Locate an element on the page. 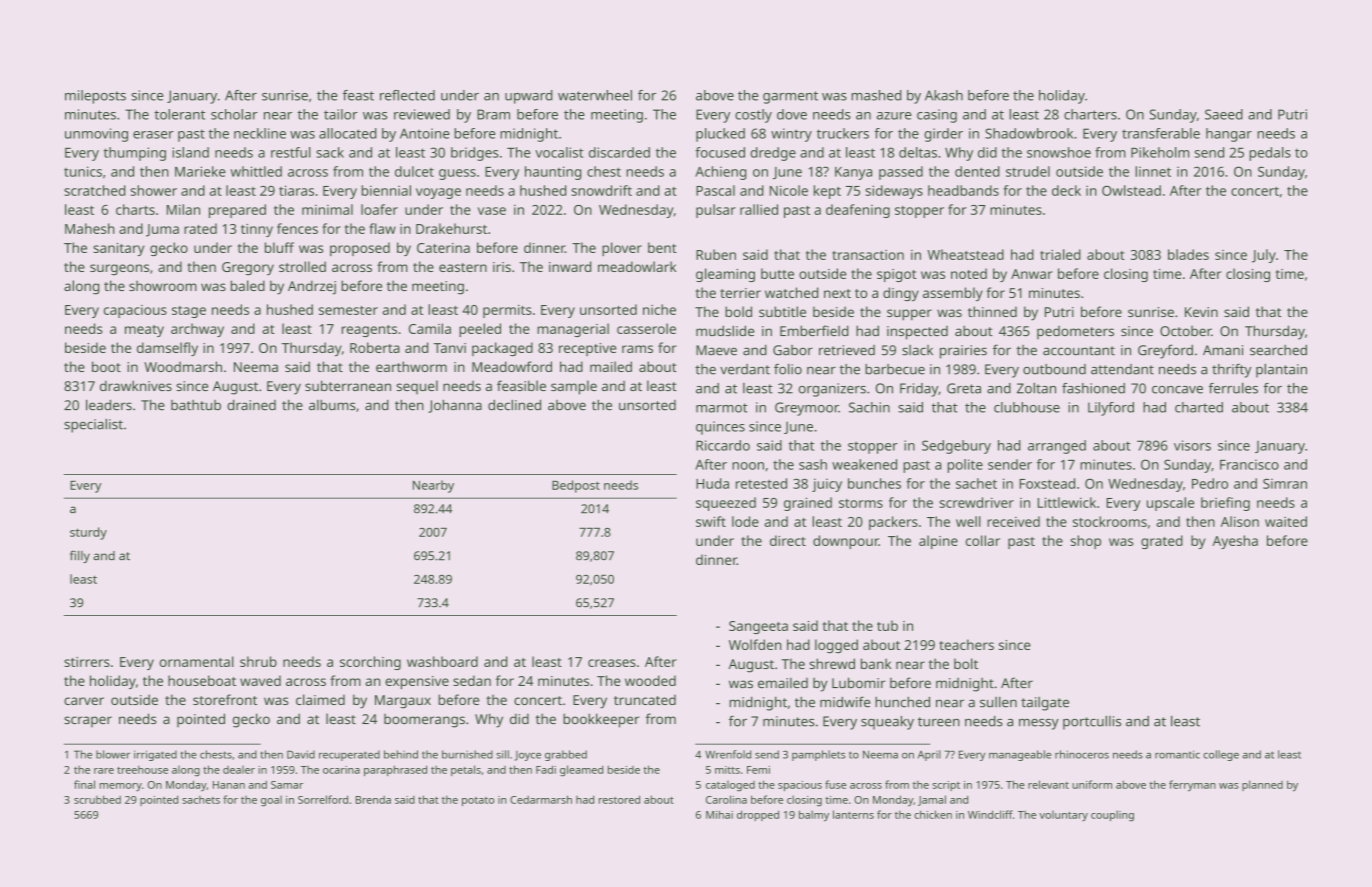  Saeed is located at coordinates (1224, 114).
